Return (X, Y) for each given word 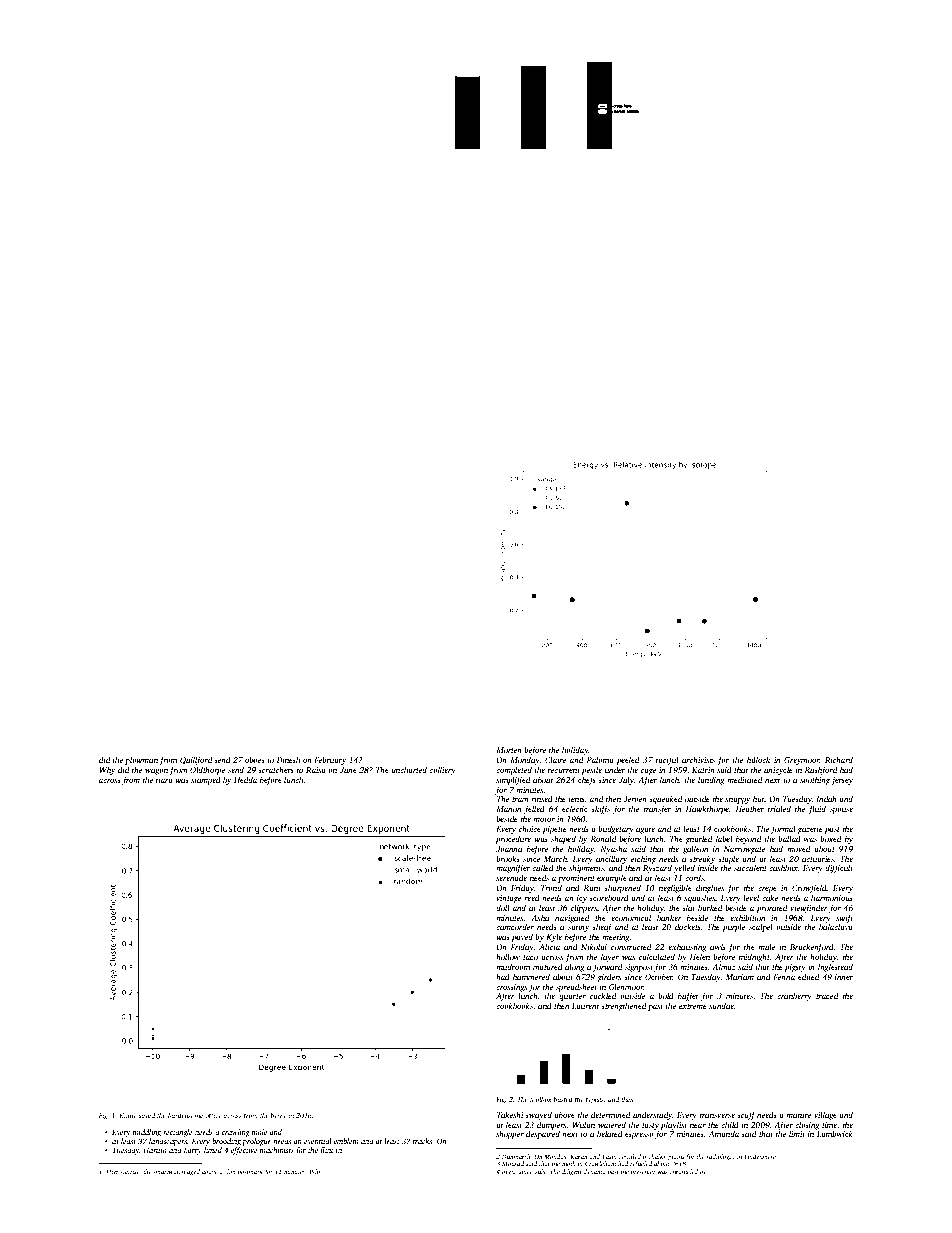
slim (230, 1171)
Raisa (316, 770)
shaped (563, 839)
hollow (508, 956)
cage (649, 772)
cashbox (783, 867)
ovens (509, 1172)
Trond (551, 887)
